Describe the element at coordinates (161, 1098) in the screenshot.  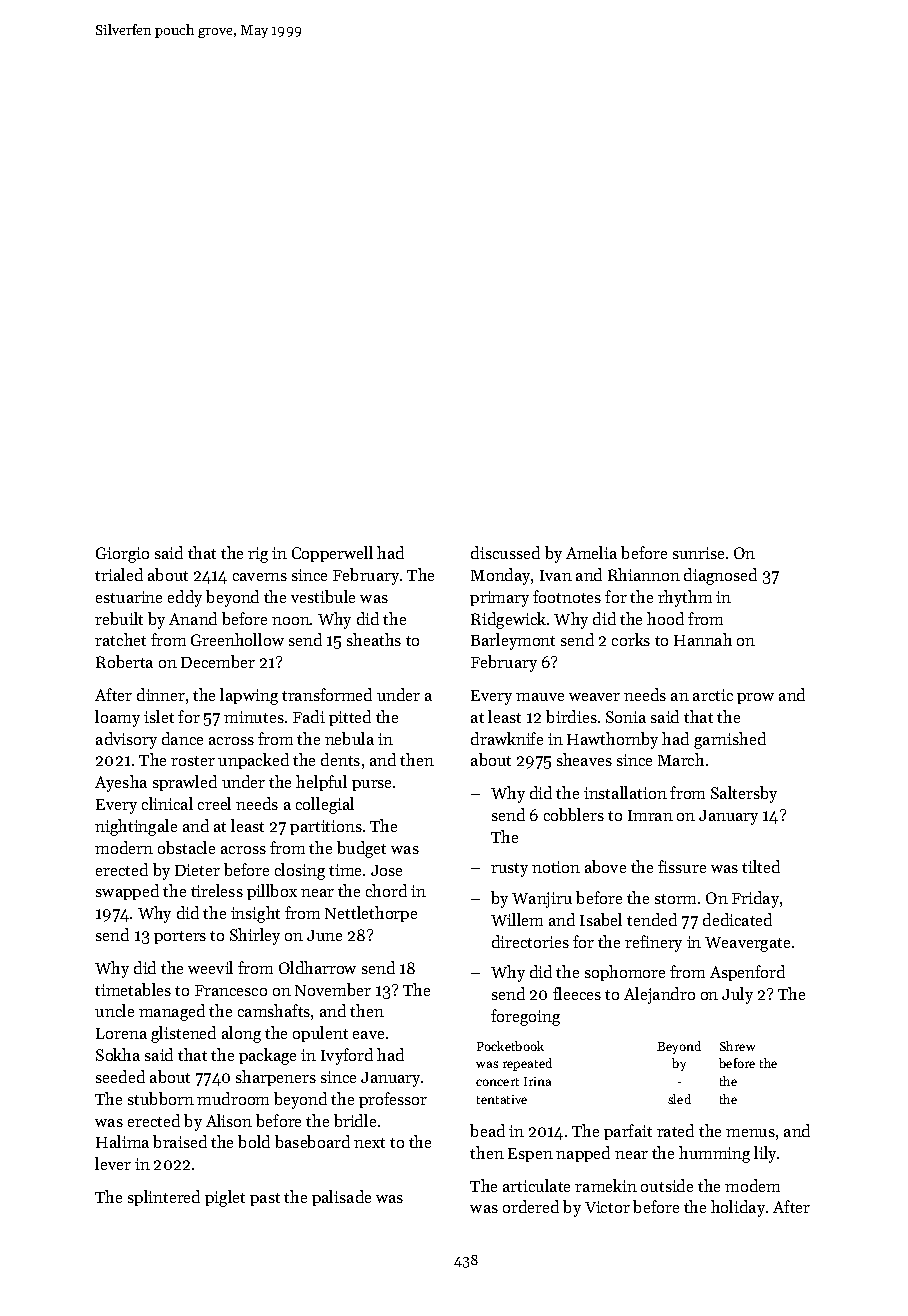
I see `stubborn` at that location.
